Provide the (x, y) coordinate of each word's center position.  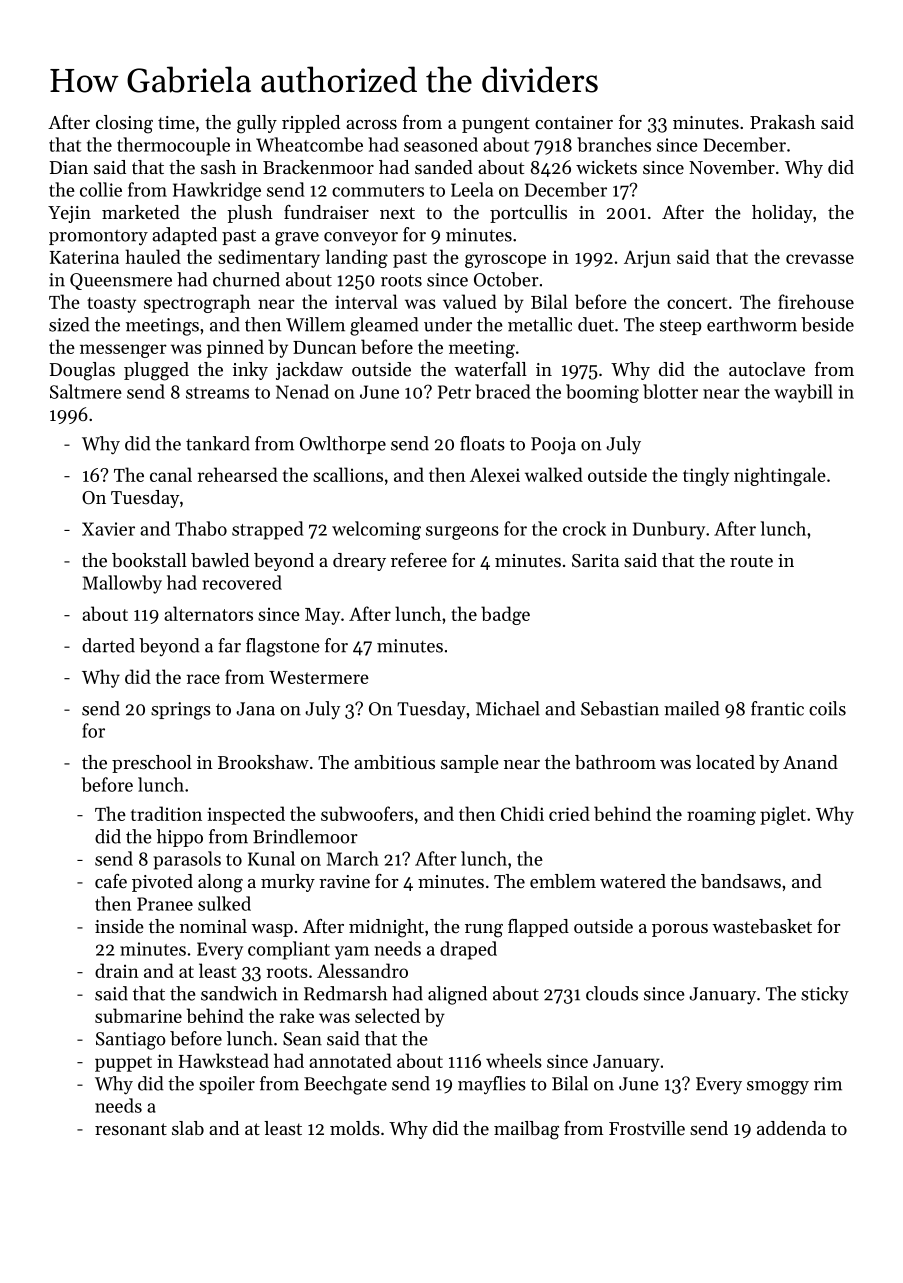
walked (554, 474)
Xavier (108, 529)
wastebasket (762, 926)
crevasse (820, 259)
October (506, 279)
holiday (782, 214)
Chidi (522, 813)
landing (357, 258)
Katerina (84, 257)
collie (101, 189)
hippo (180, 838)
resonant (131, 1129)
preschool (152, 764)
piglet (783, 815)
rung (484, 931)
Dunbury (669, 530)
